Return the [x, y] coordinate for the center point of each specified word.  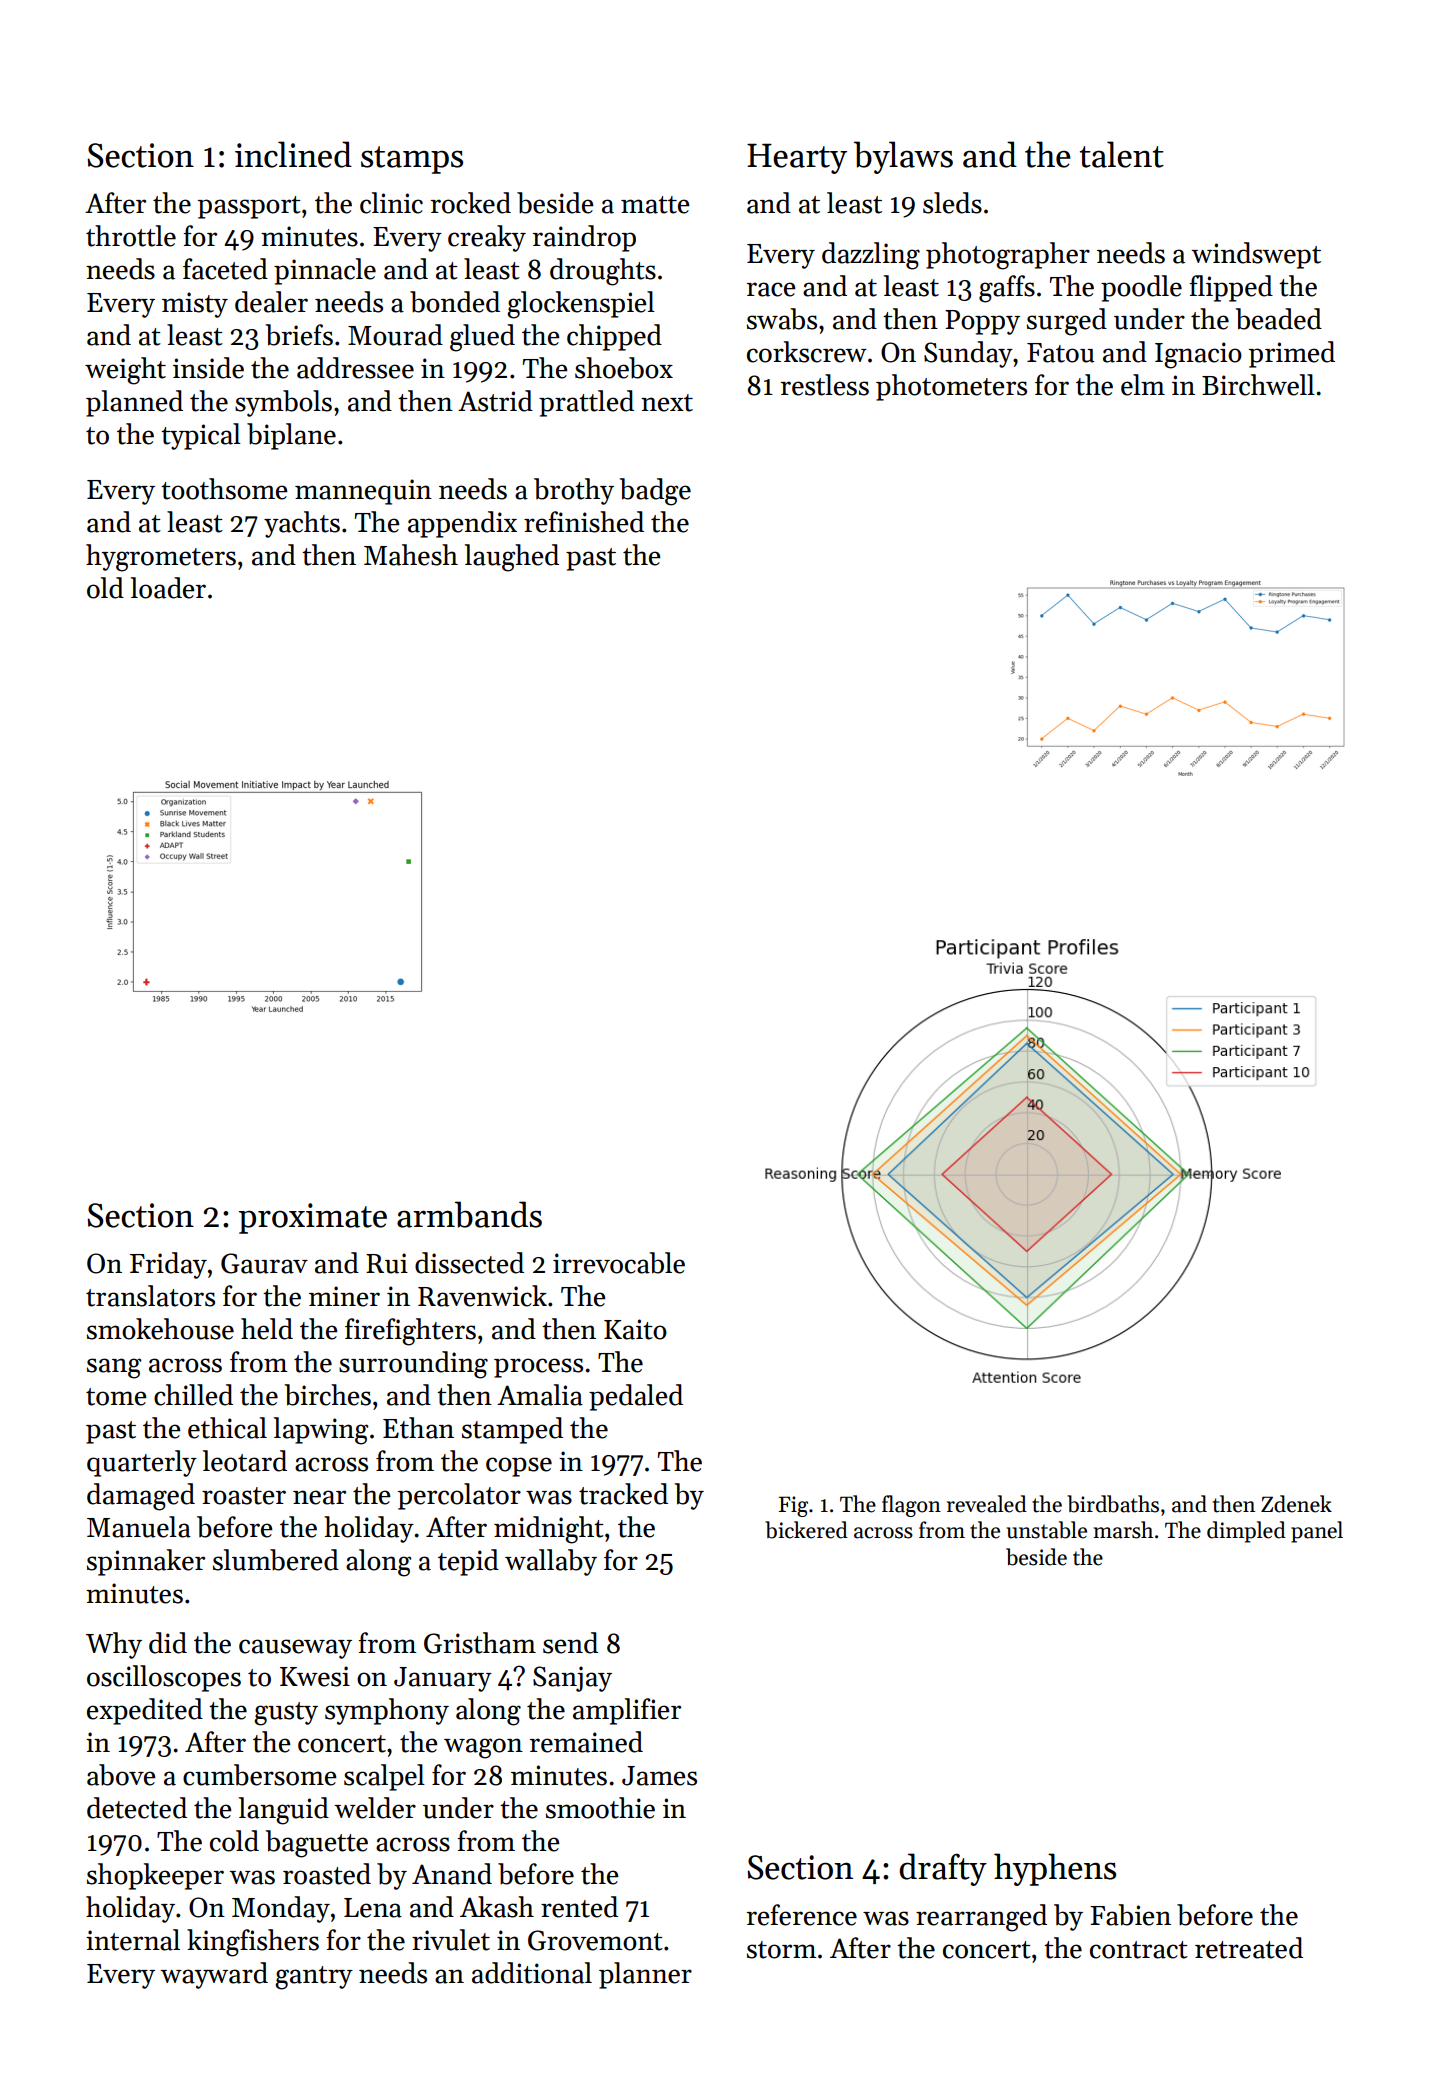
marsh [1123, 1530]
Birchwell [1258, 385]
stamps [412, 160]
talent [1122, 154]
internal [133, 1940]
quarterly [142, 1463]
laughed [512, 558]
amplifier [627, 1711]
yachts [302, 524]
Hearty [797, 158]
